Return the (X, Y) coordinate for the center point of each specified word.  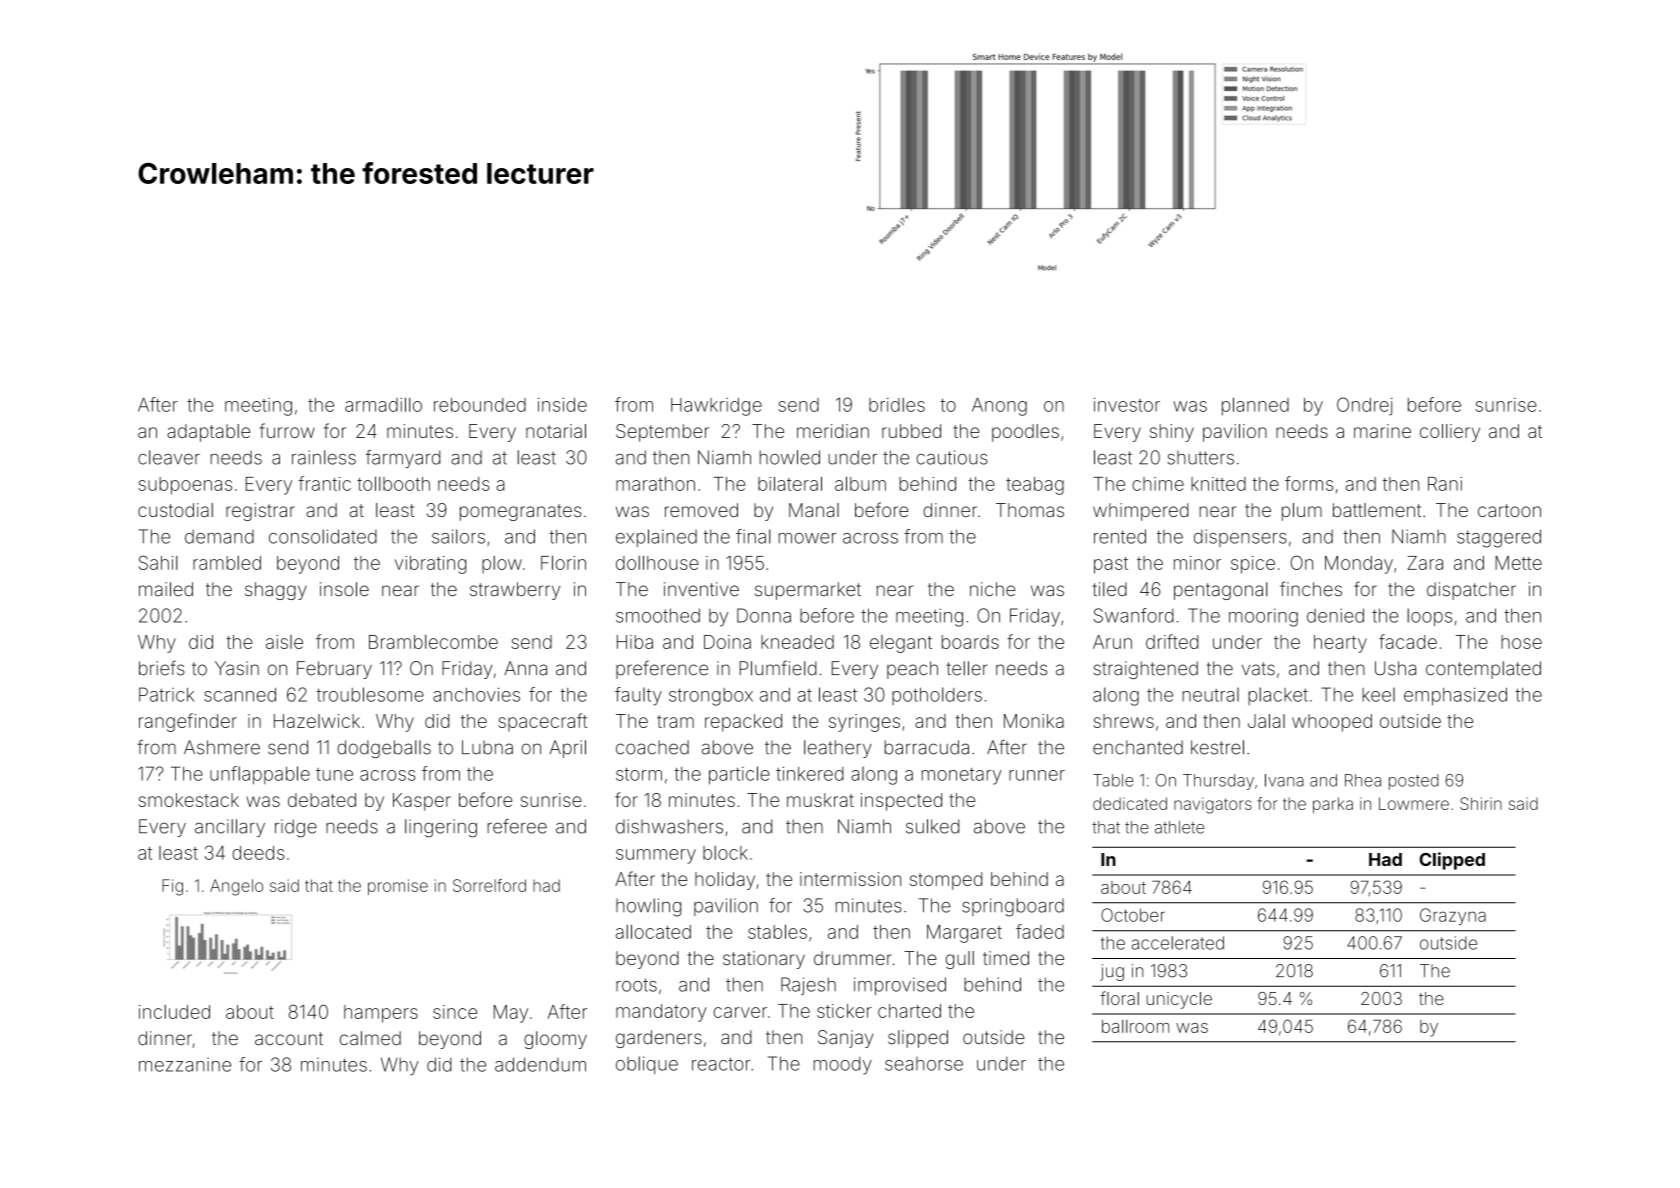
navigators (1213, 805)
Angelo (236, 887)
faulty (638, 696)
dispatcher (1471, 591)
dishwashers (669, 826)
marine (1382, 431)
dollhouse (657, 562)
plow (502, 565)
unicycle (1179, 1000)
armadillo (383, 404)
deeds (258, 853)
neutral (1210, 694)
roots (636, 985)
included (174, 1012)
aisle (284, 642)
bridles (897, 405)
